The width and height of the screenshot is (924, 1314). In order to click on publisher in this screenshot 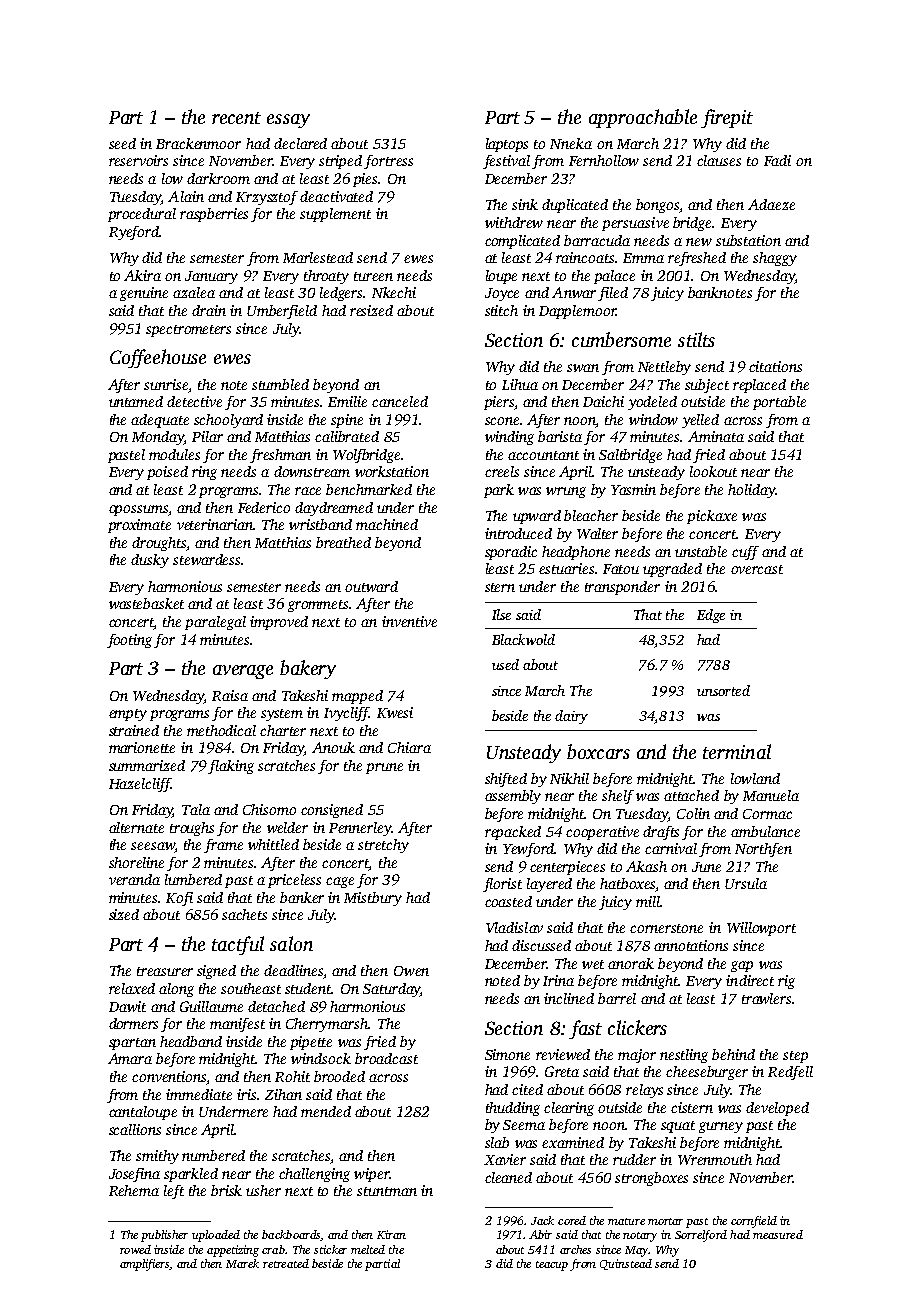, I will do `click(164, 1236)`.
